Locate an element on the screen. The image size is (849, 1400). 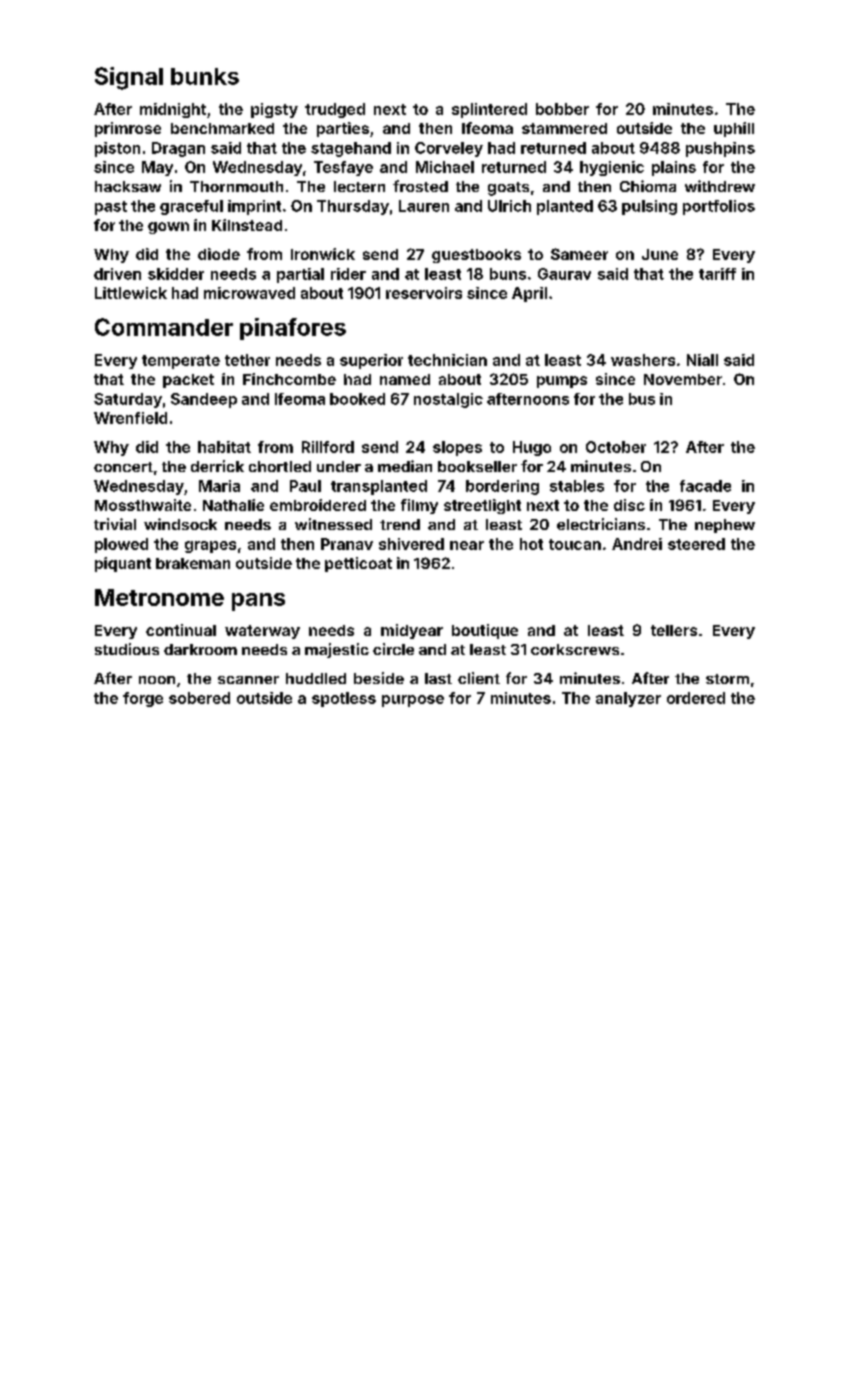
storm is located at coordinates (727, 679).
